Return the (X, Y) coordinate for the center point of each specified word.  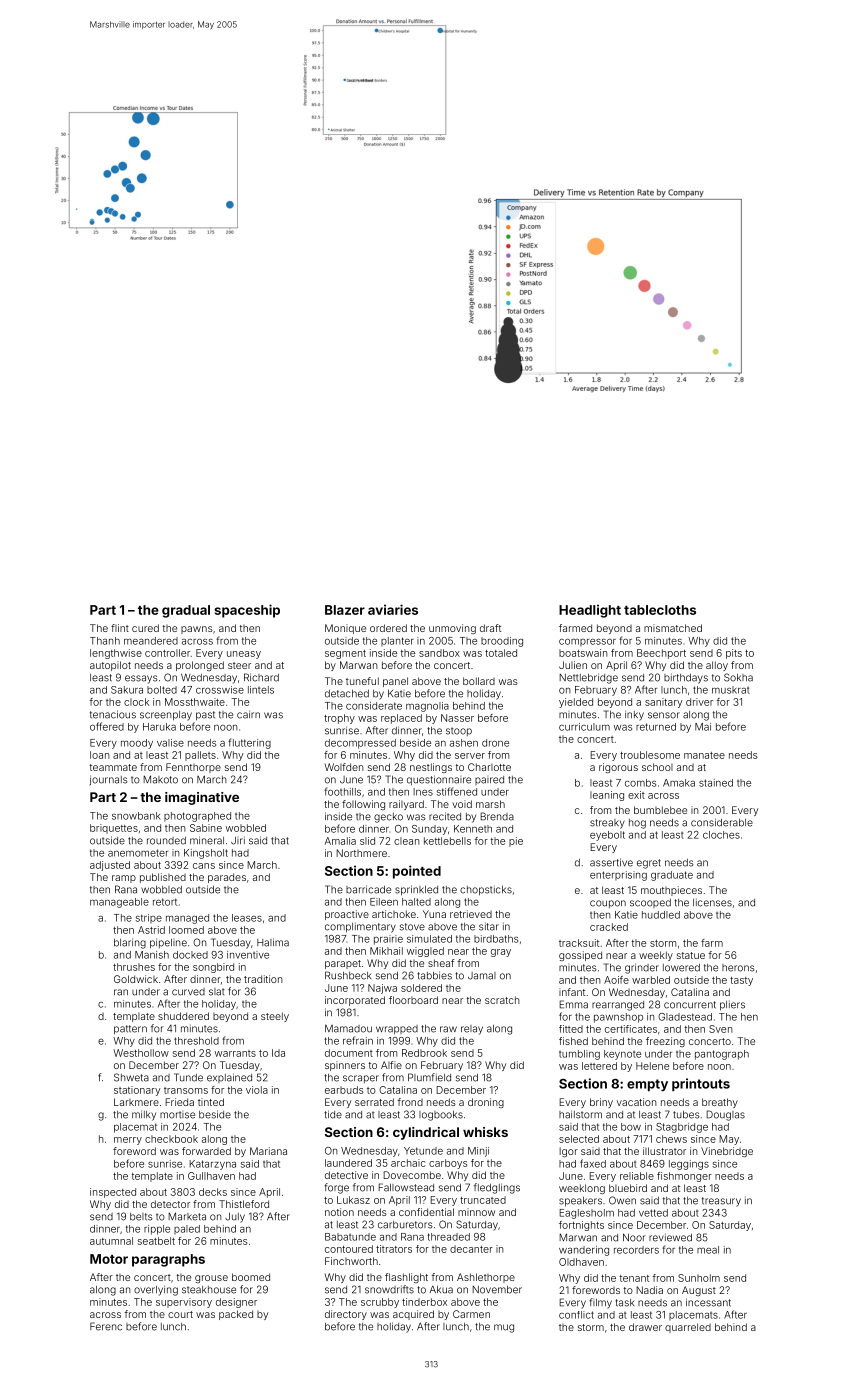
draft (490, 628)
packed (236, 1315)
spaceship (247, 611)
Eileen (384, 902)
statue (691, 955)
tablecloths (660, 610)
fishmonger (684, 1177)
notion (339, 1212)
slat (216, 992)
